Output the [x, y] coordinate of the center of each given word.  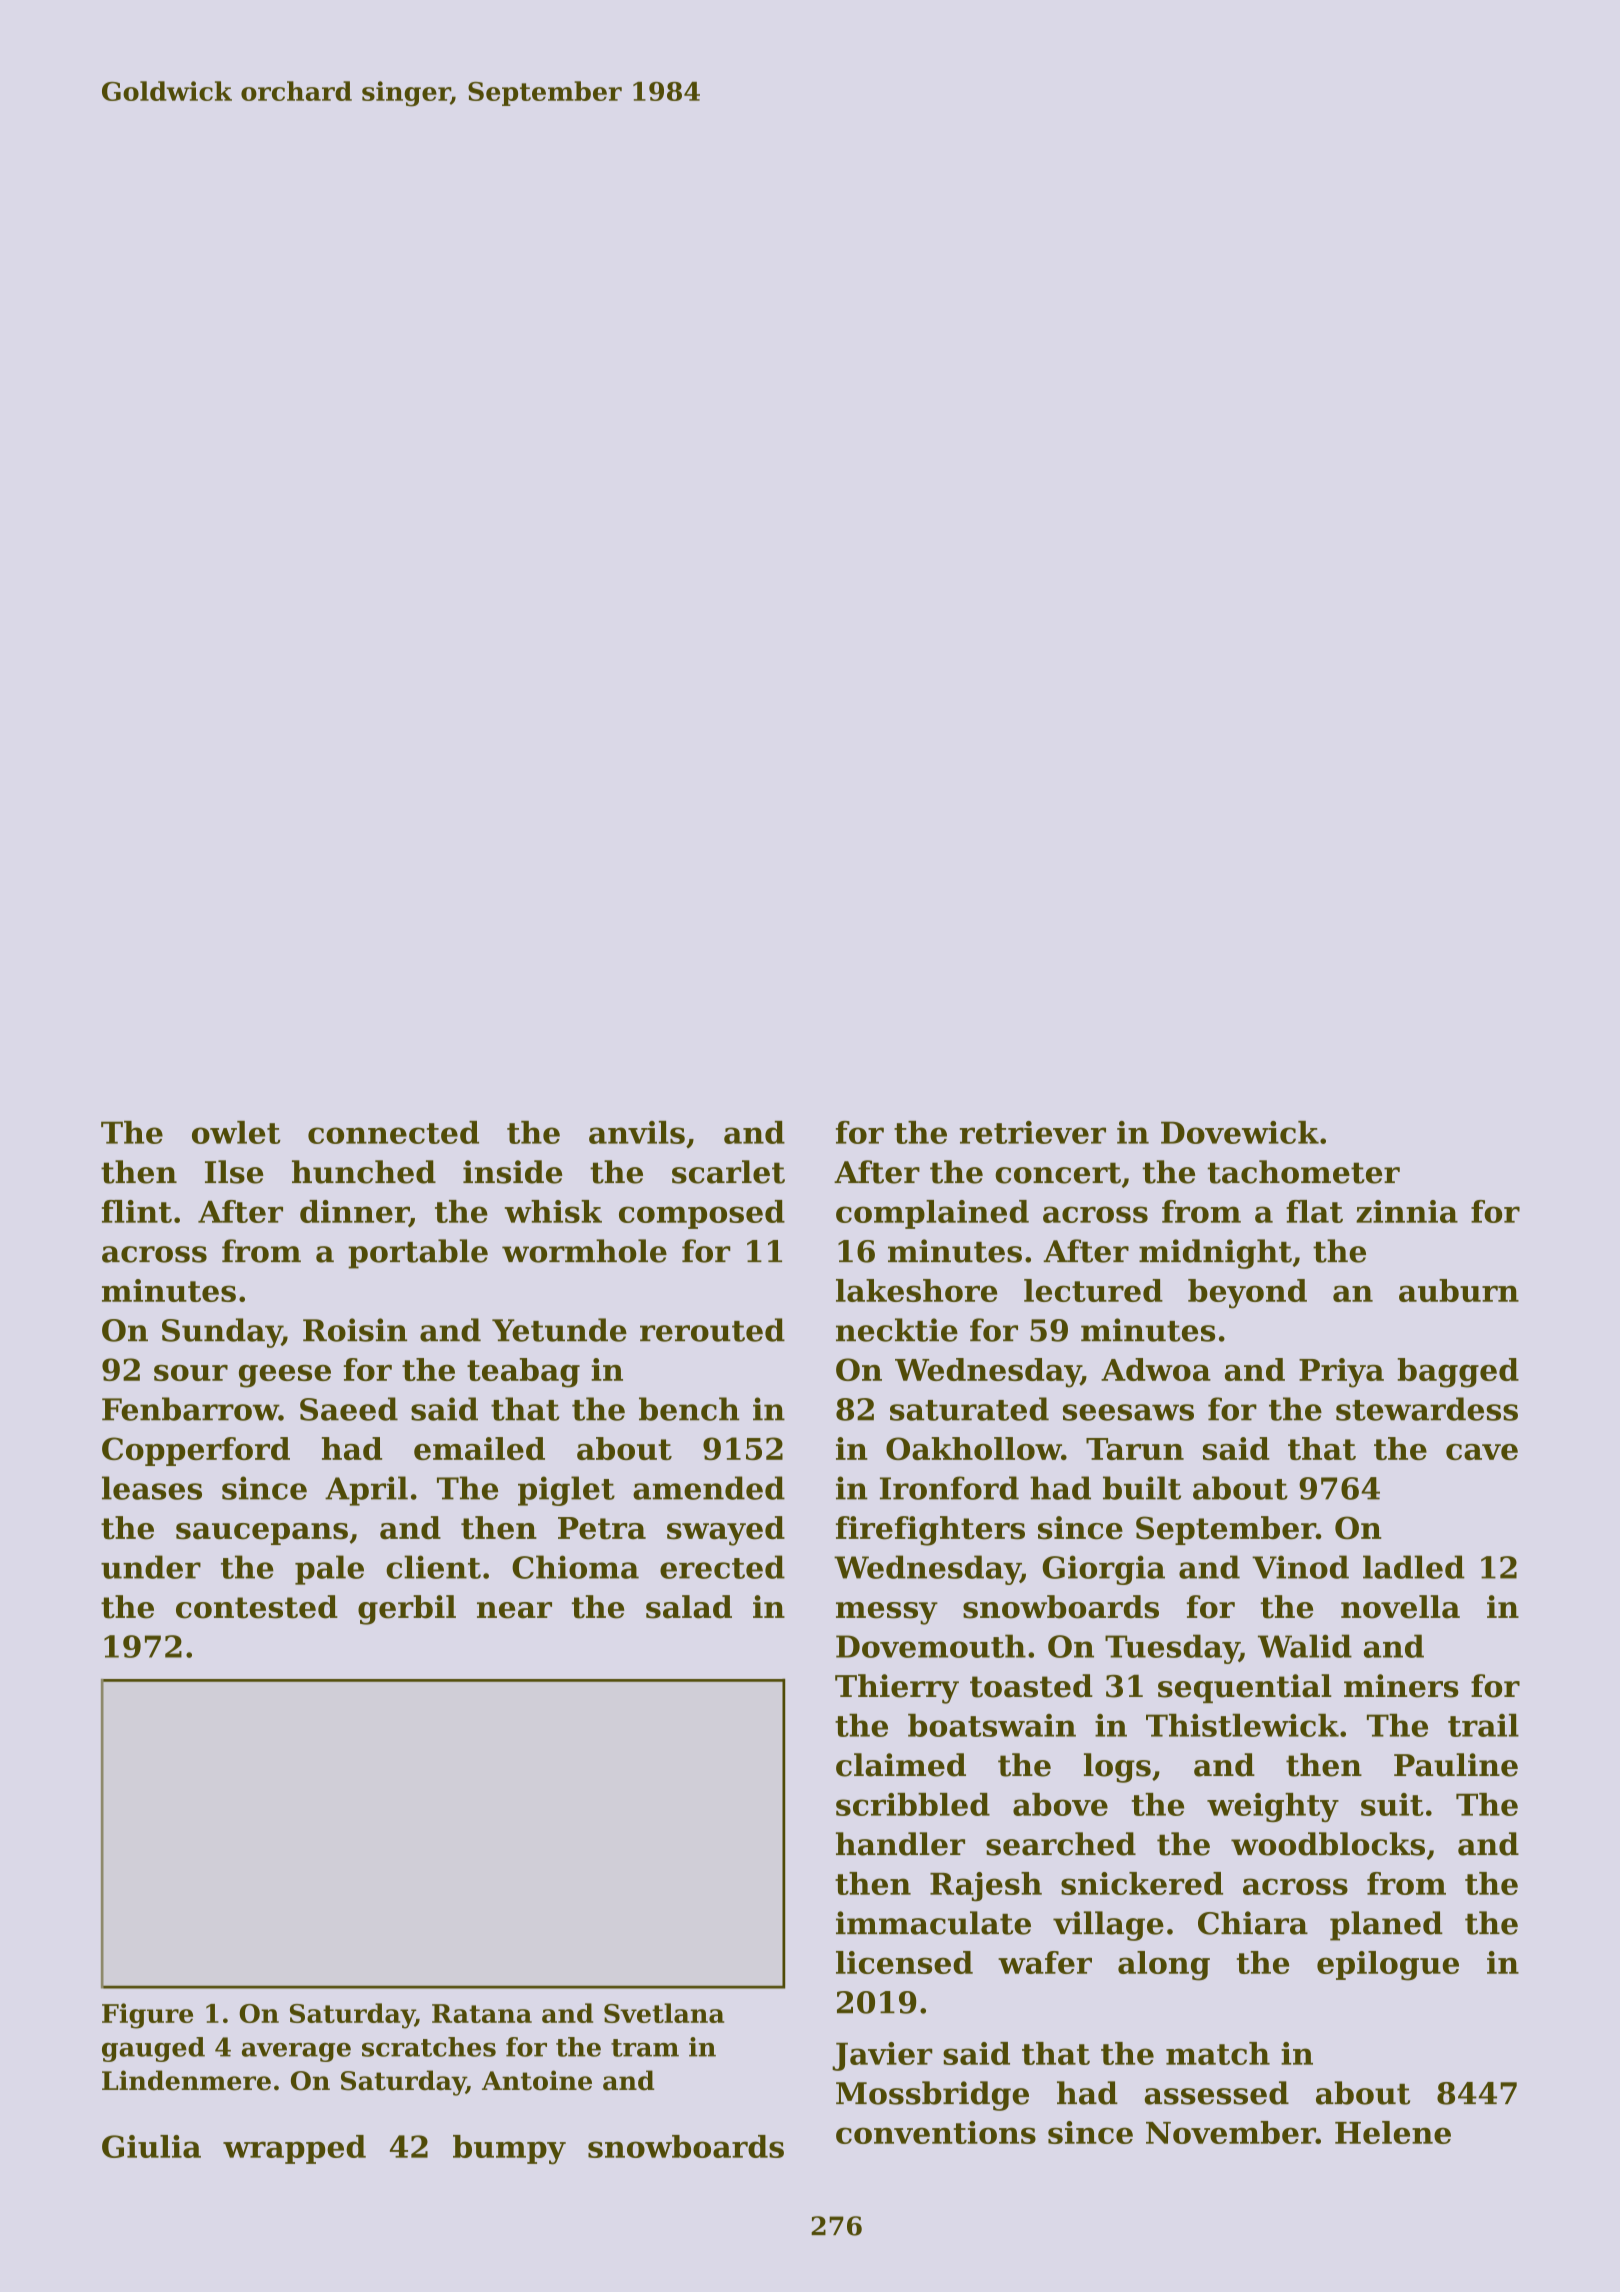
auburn [1459, 1290]
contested [257, 1607]
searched [1061, 1844]
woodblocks [1328, 1844]
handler [900, 1844]
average [296, 2052]
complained [932, 1214]
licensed [904, 1962]
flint [137, 1211]
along [1164, 1966]
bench [689, 1409]
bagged [1458, 1373]
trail [1483, 1725]
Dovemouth [931, 1646]
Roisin [355, 1330]
